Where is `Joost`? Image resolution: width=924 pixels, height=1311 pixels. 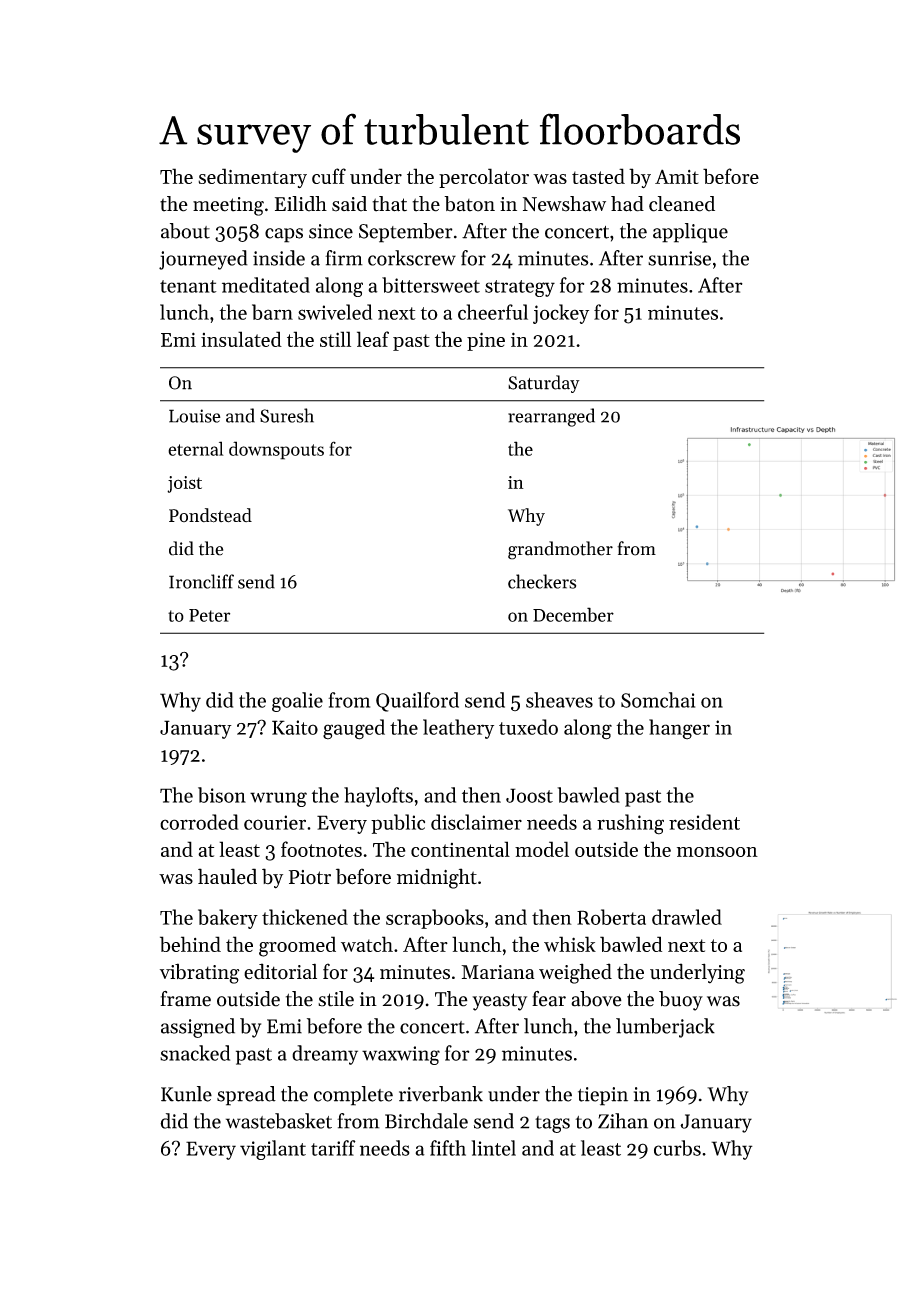
Joost is located at coordinates (529, 795).
